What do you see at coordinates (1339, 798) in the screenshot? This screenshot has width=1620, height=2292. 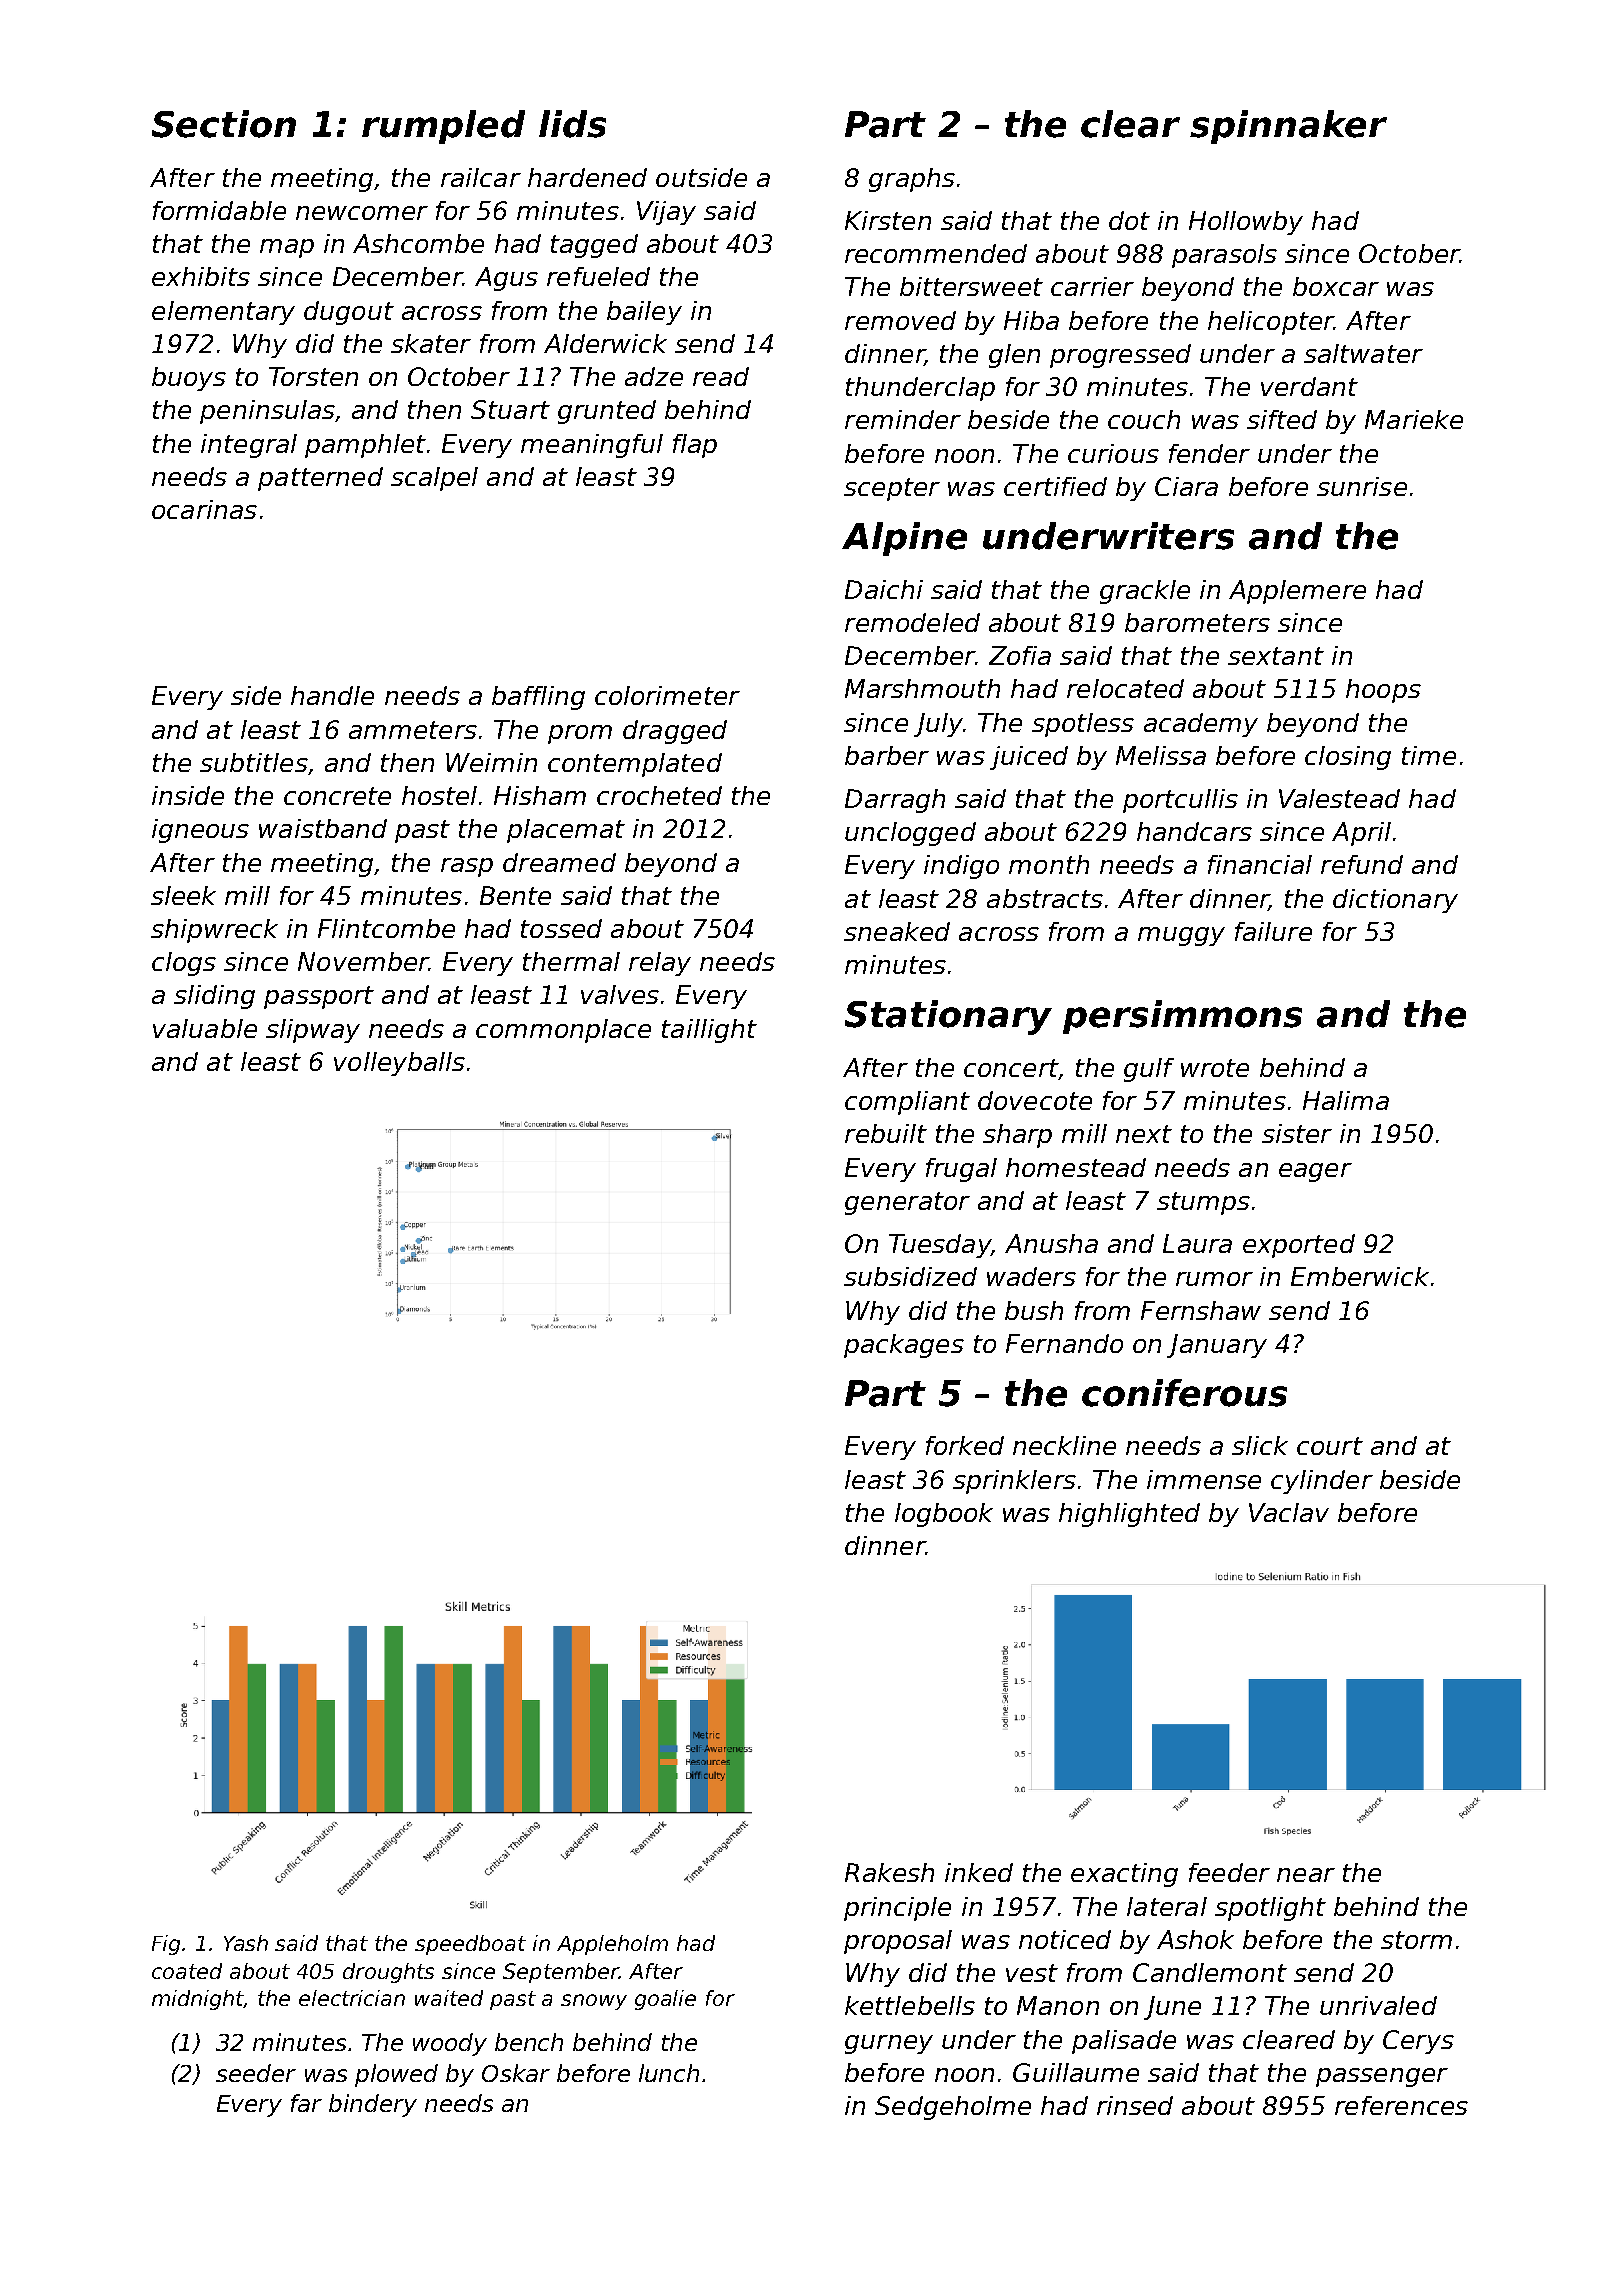 I see `Valestead` at bounding box center [1339, 798].
